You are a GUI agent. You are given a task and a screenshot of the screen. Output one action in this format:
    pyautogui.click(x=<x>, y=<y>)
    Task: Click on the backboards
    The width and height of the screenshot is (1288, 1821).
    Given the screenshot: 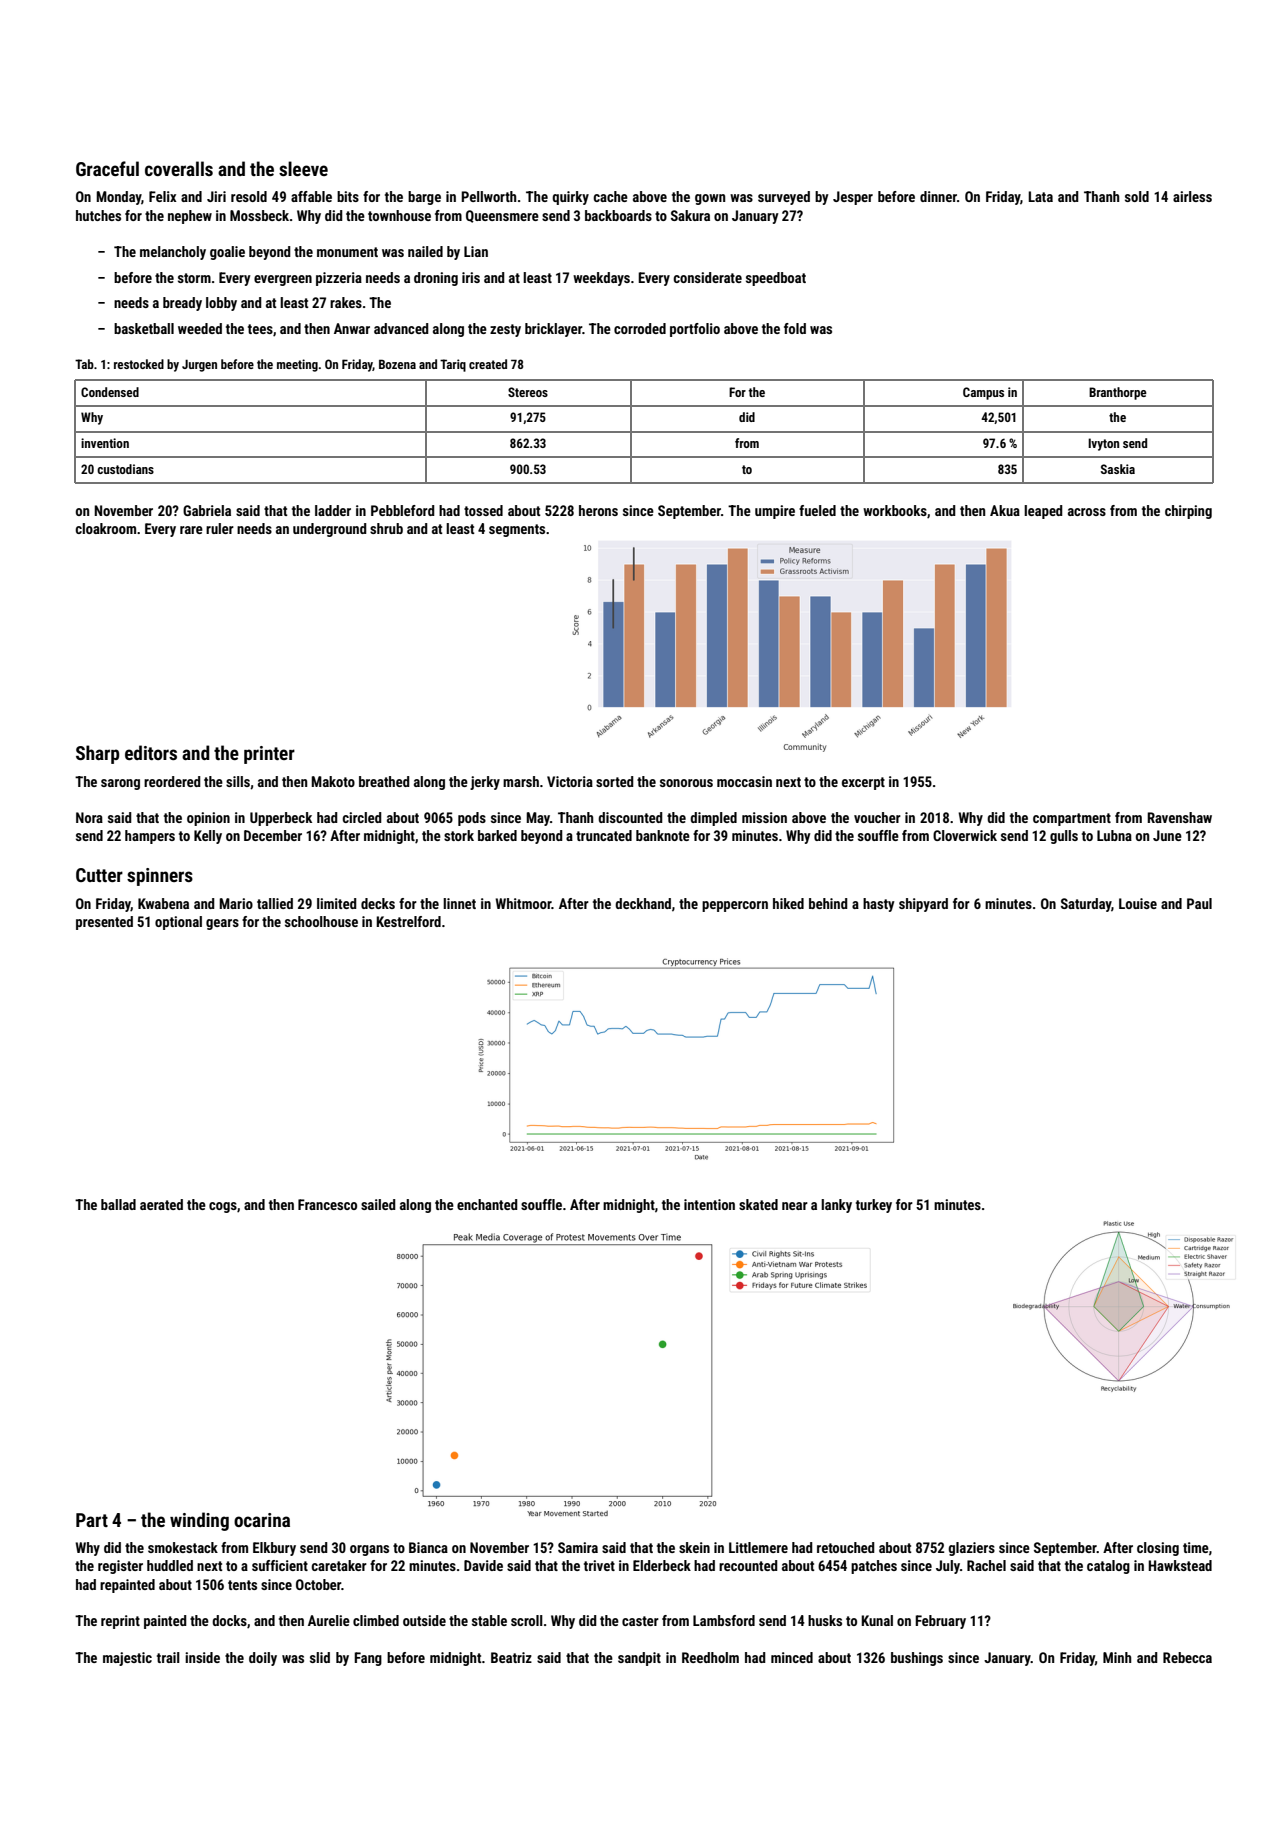 What is the action you would take?
    pyautogui.click(x=618, y=215)
